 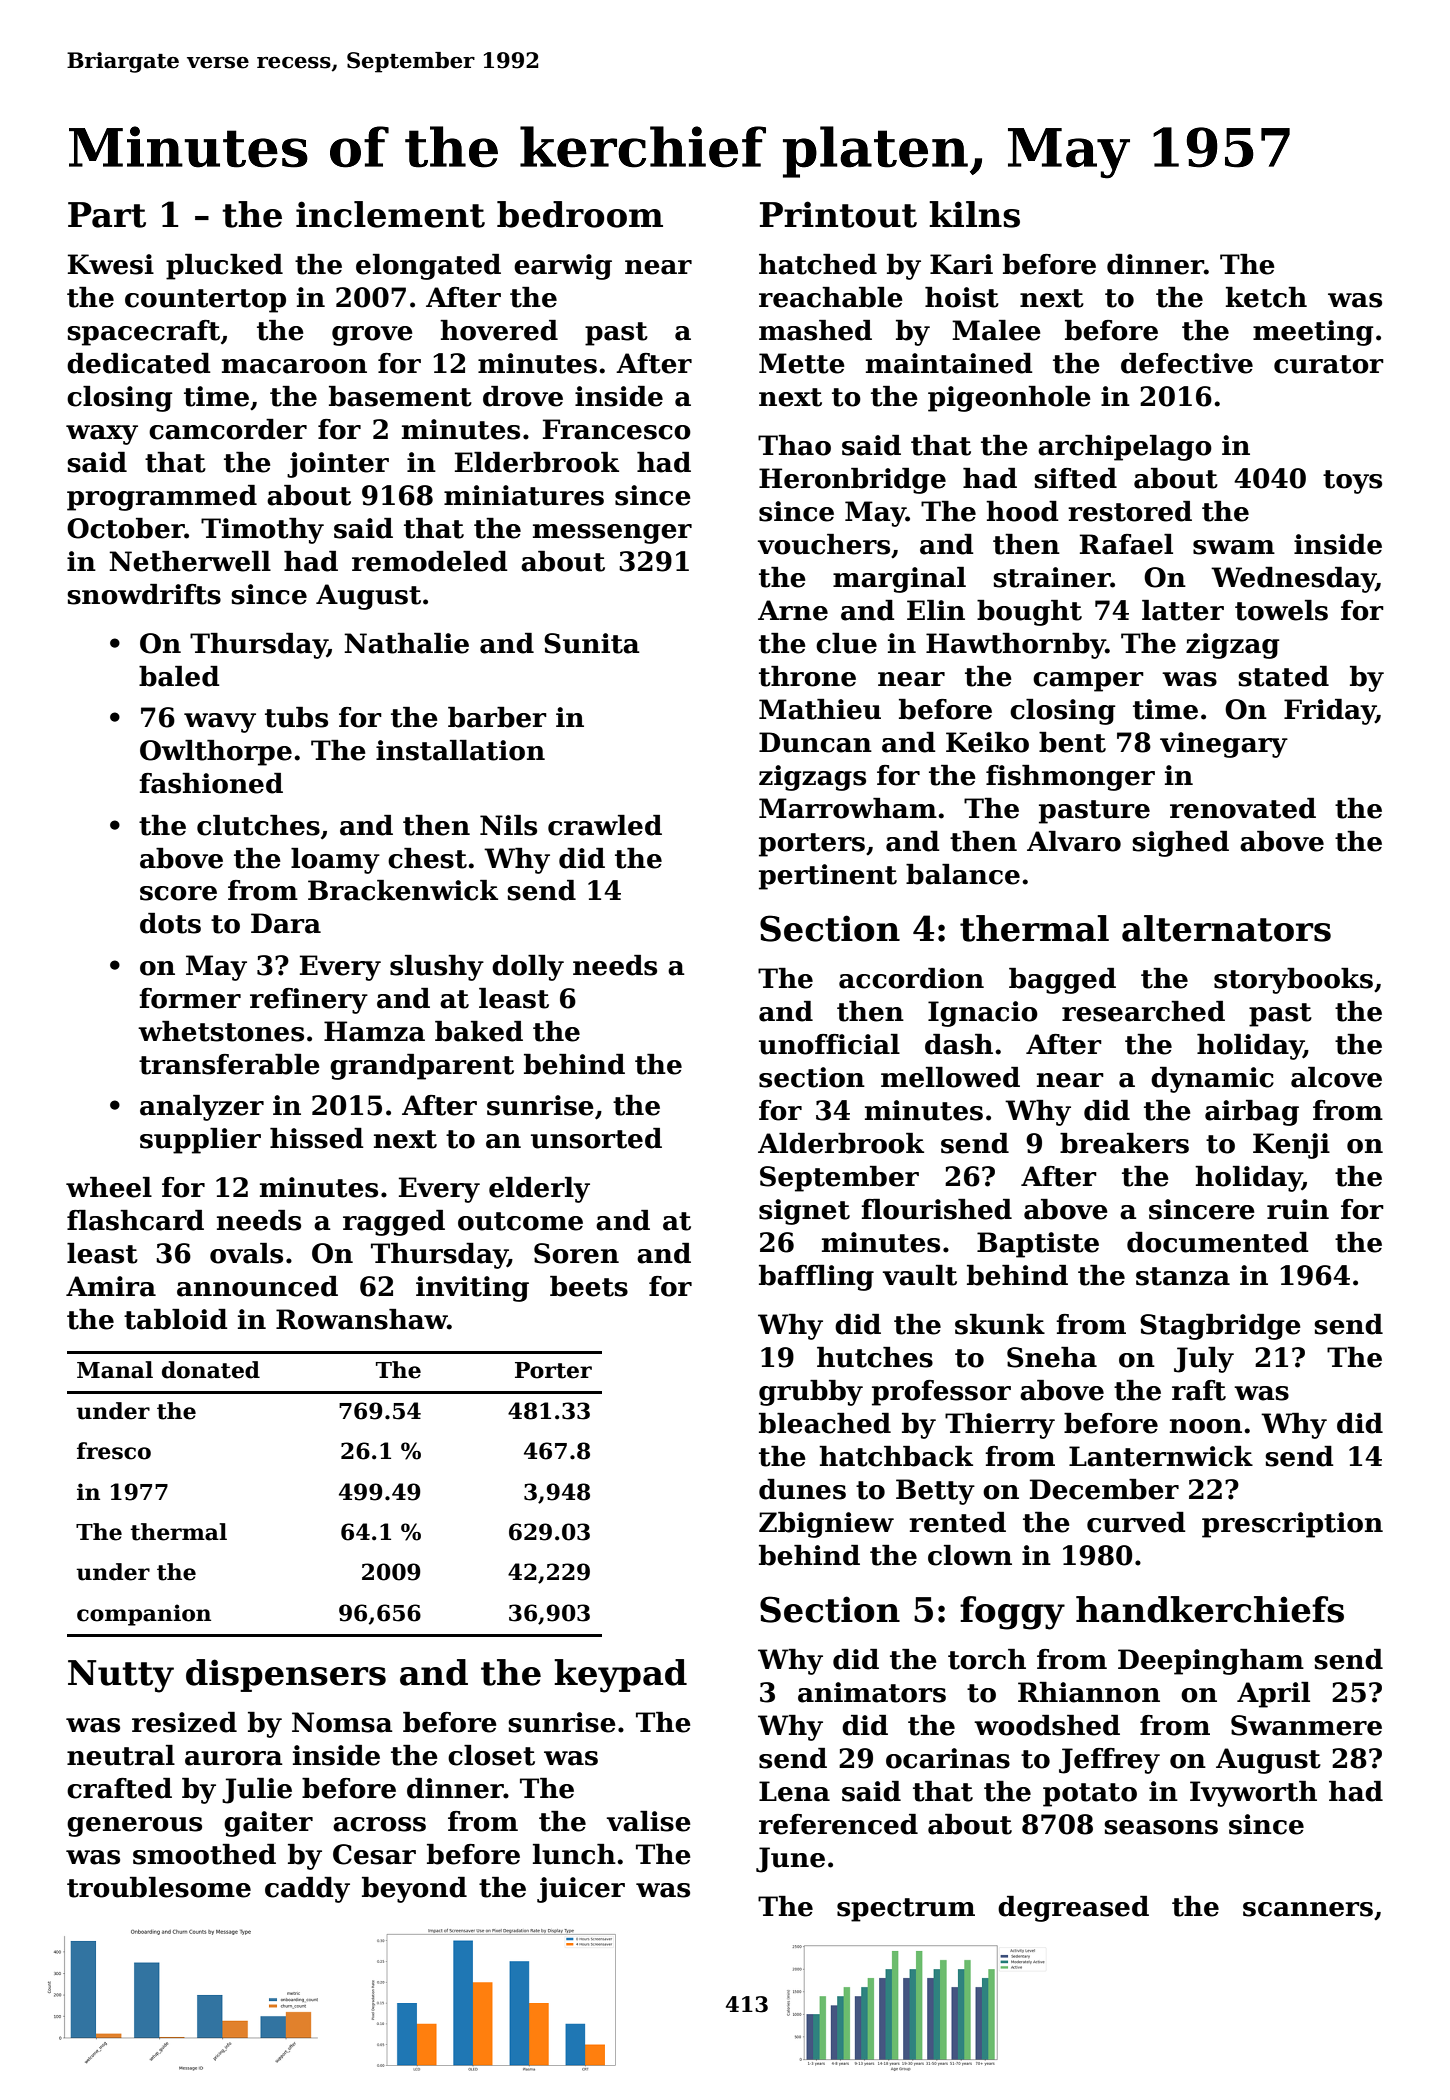 What do you see at coordinates (794, 445) in the image?
I see `Thao` at bounding box center [794, 445].
